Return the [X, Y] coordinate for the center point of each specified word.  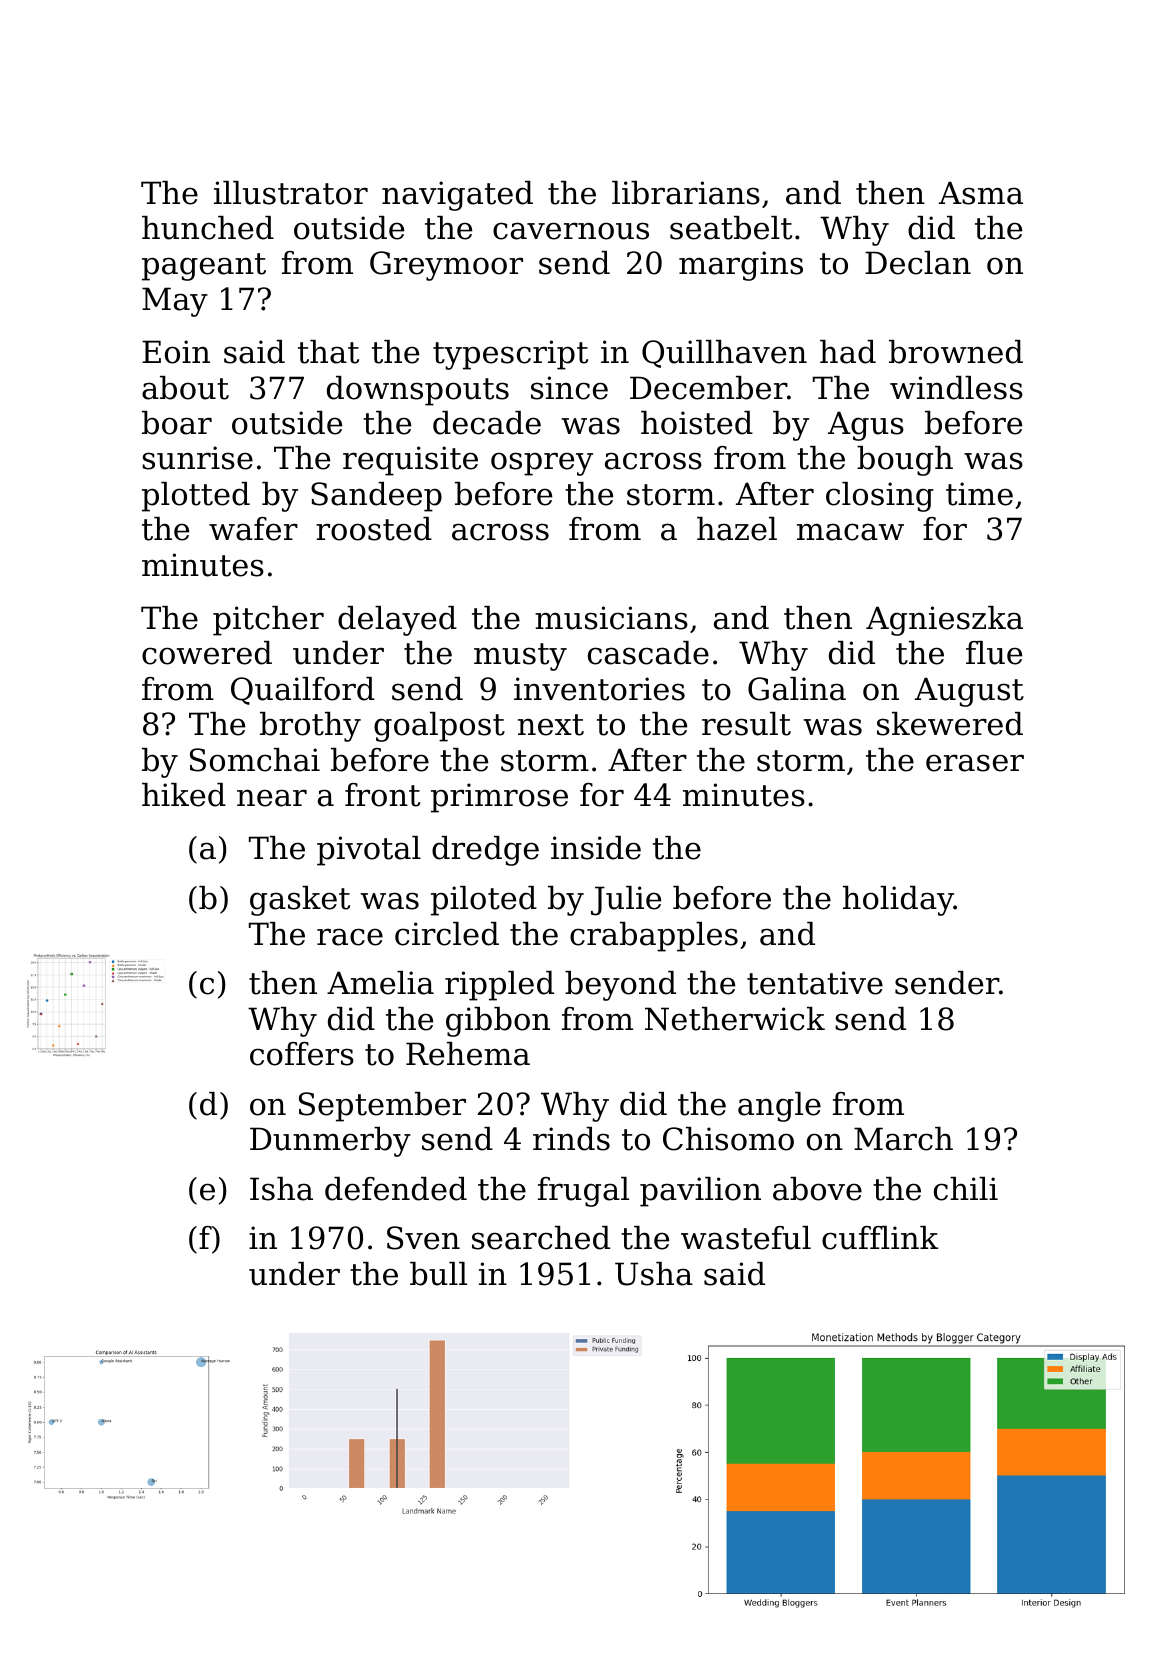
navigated [457, 196]
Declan [918, 263]
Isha [281, 1189]
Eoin [176, 352]
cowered [207, 653]
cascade [648, 653]
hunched [208, 228]
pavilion [700, 1192]
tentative [815, 983]
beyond [620, 986]
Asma [981, 193]
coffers [302, 1054]
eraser [975, 763]
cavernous [571, 231]
